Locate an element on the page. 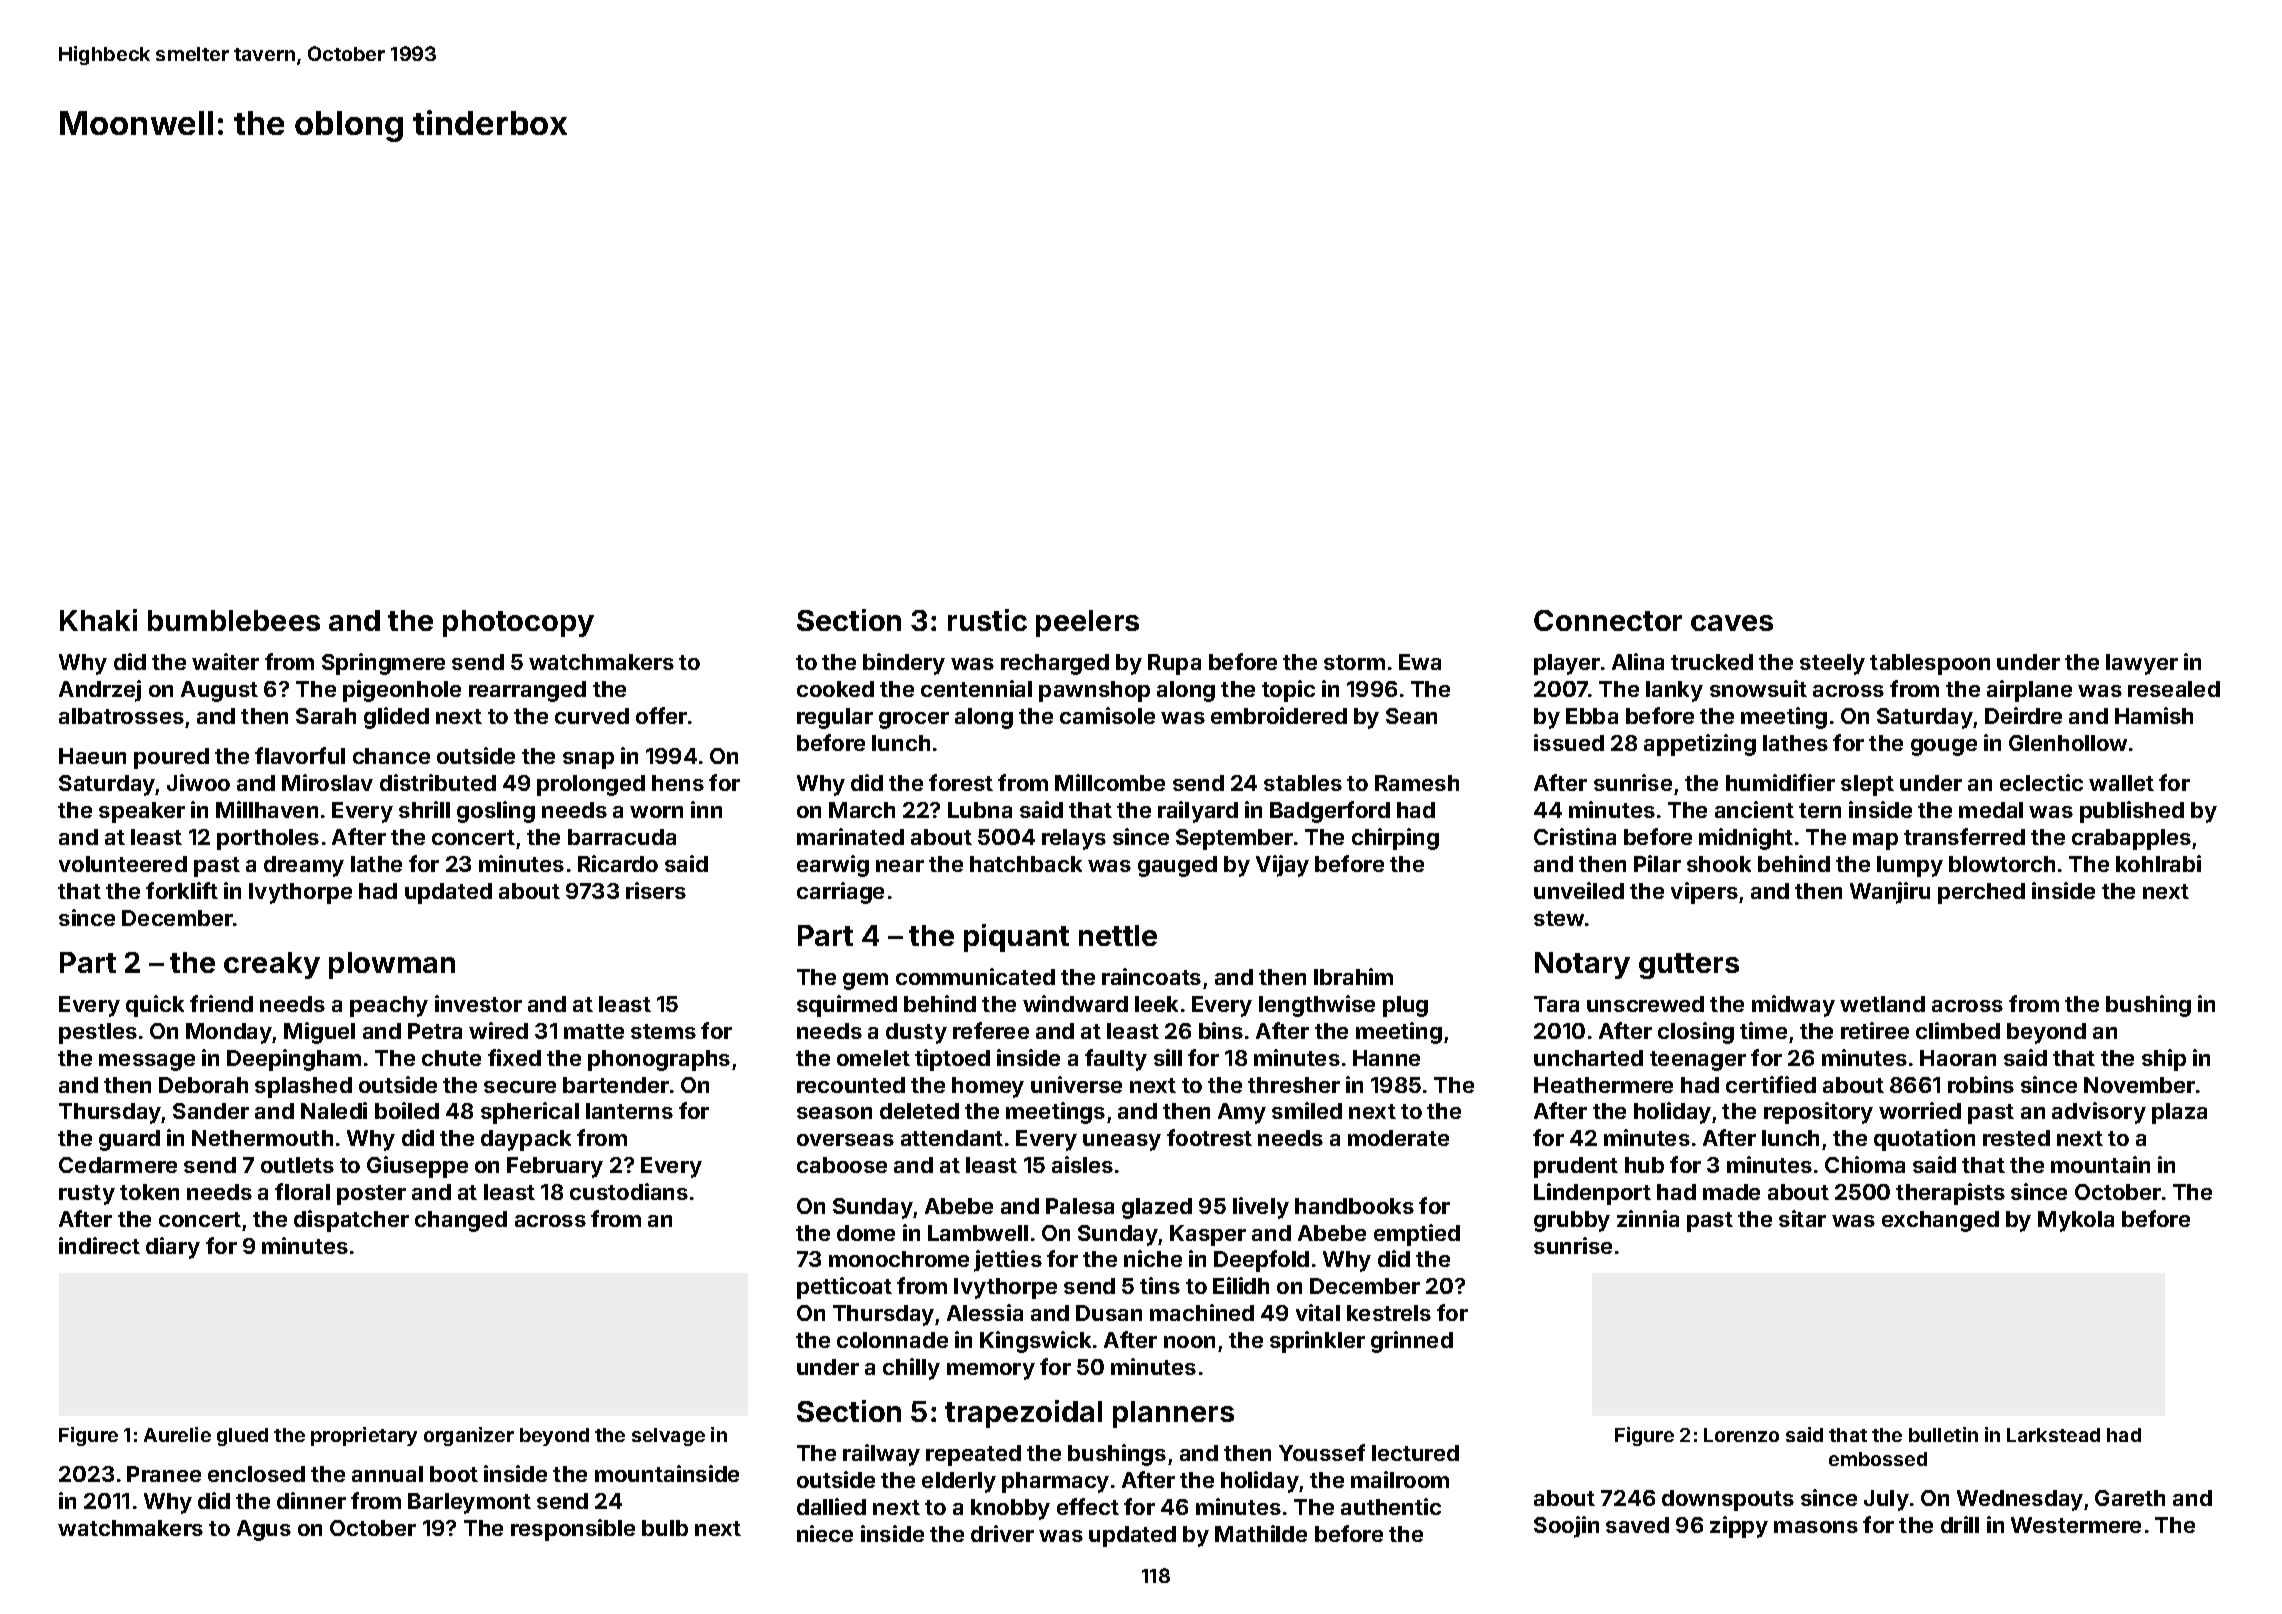  photocopy is located at coordinates (518, 623).
